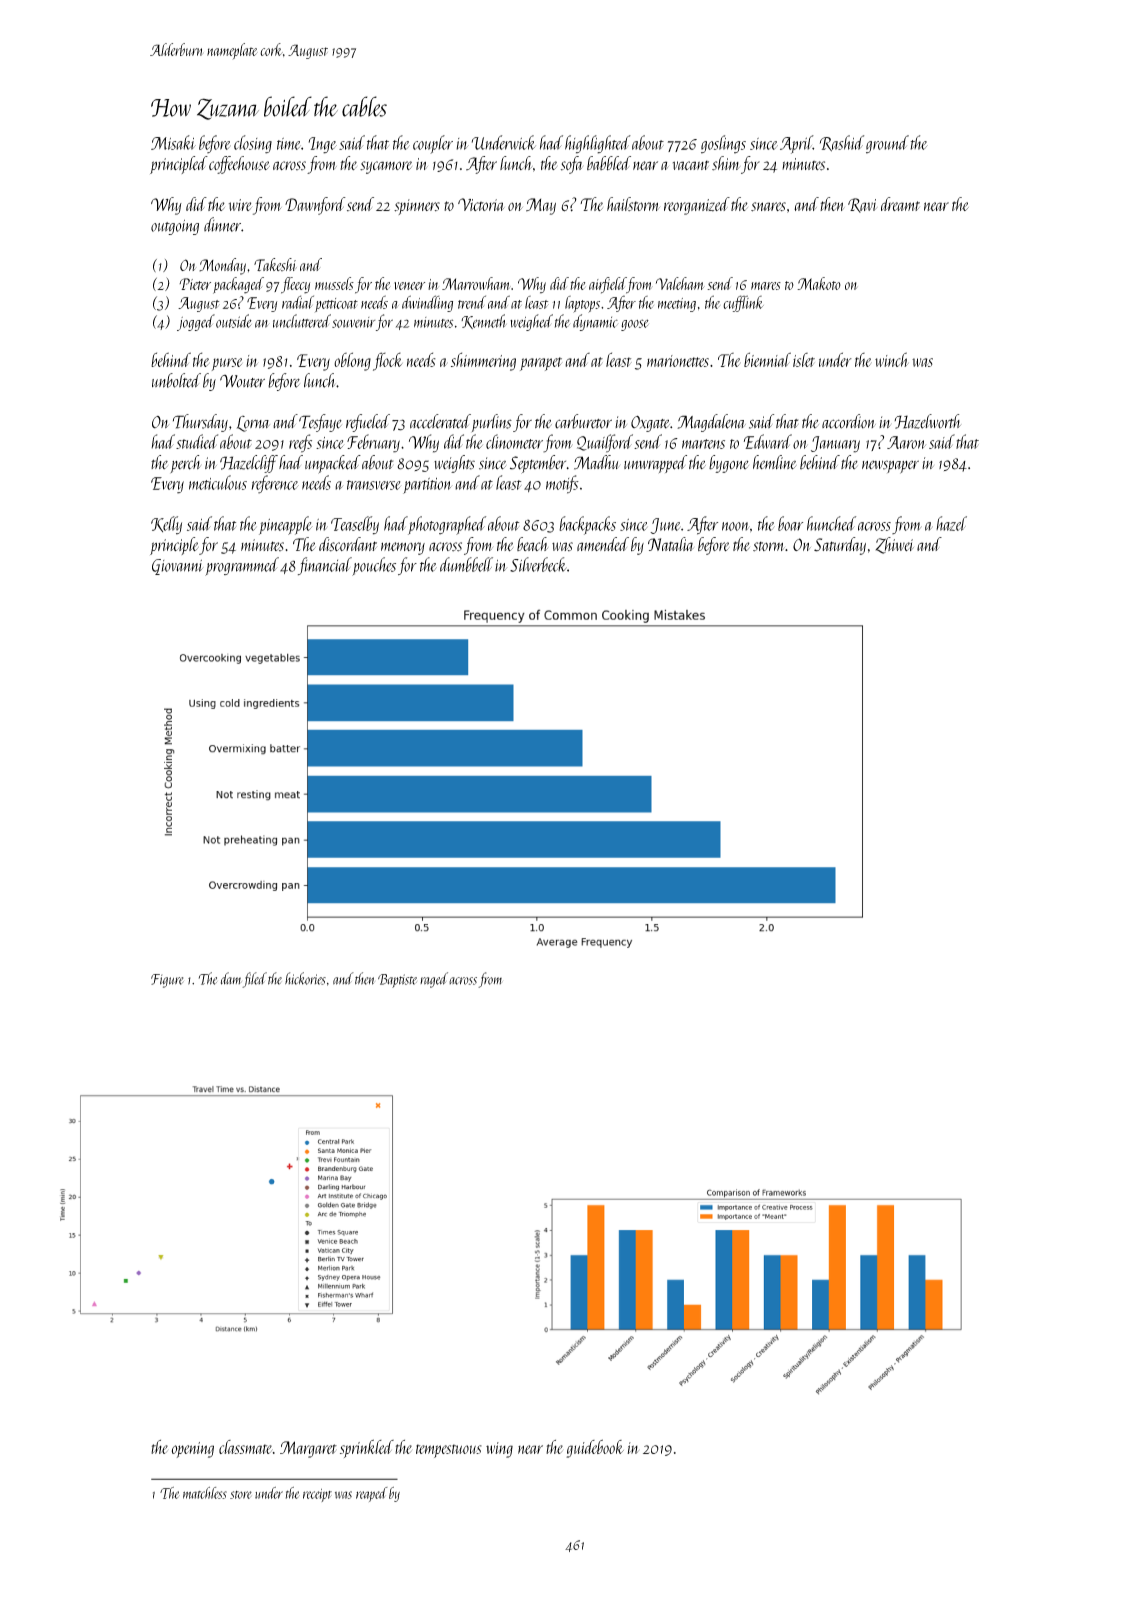 Image resolution: width=1132 pixels, height=1601 pixels. Describe the element at coordinates (193, 1450) in the screenshot. I see `opening` at that location.
